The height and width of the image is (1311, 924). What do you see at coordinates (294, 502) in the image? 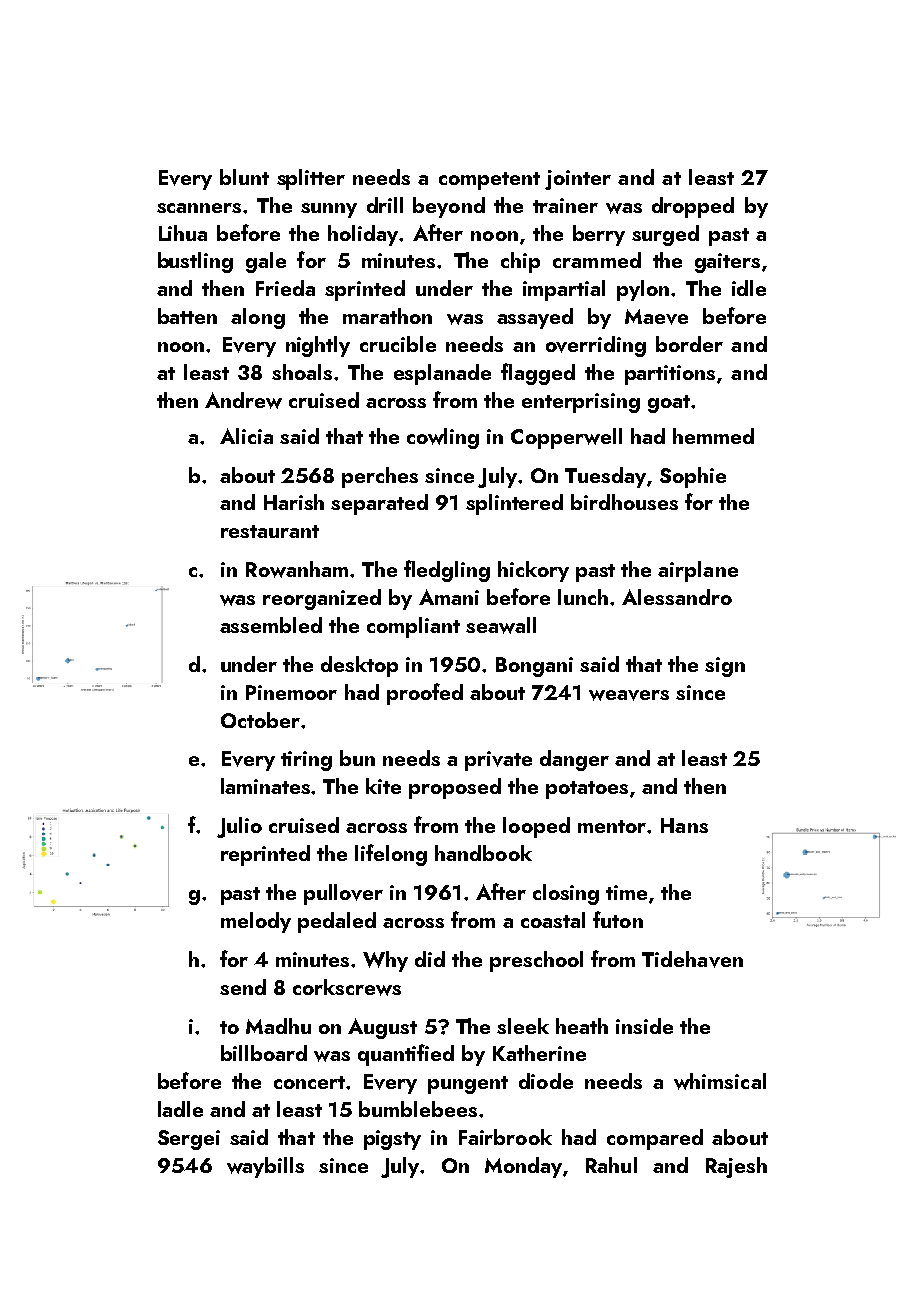
I see `Harish` at bounding box center [294, 502].
